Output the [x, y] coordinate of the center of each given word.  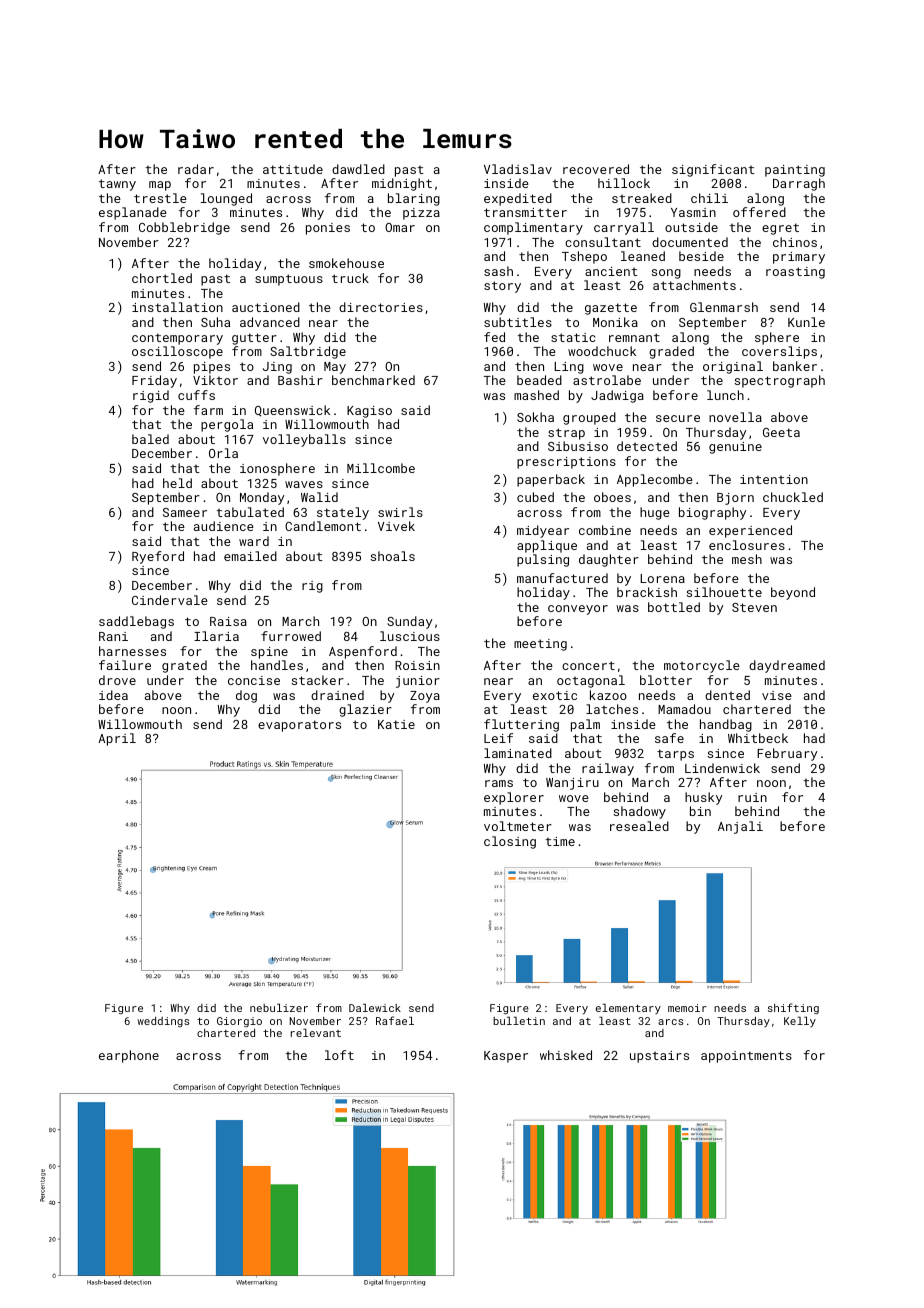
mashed [536, 395]
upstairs [659, 1057]
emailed [250, 556]
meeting [540, 645]
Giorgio [239, 1022]
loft [339, 1055]
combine [605, 530]
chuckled [793, 497]
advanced [270, 322]
